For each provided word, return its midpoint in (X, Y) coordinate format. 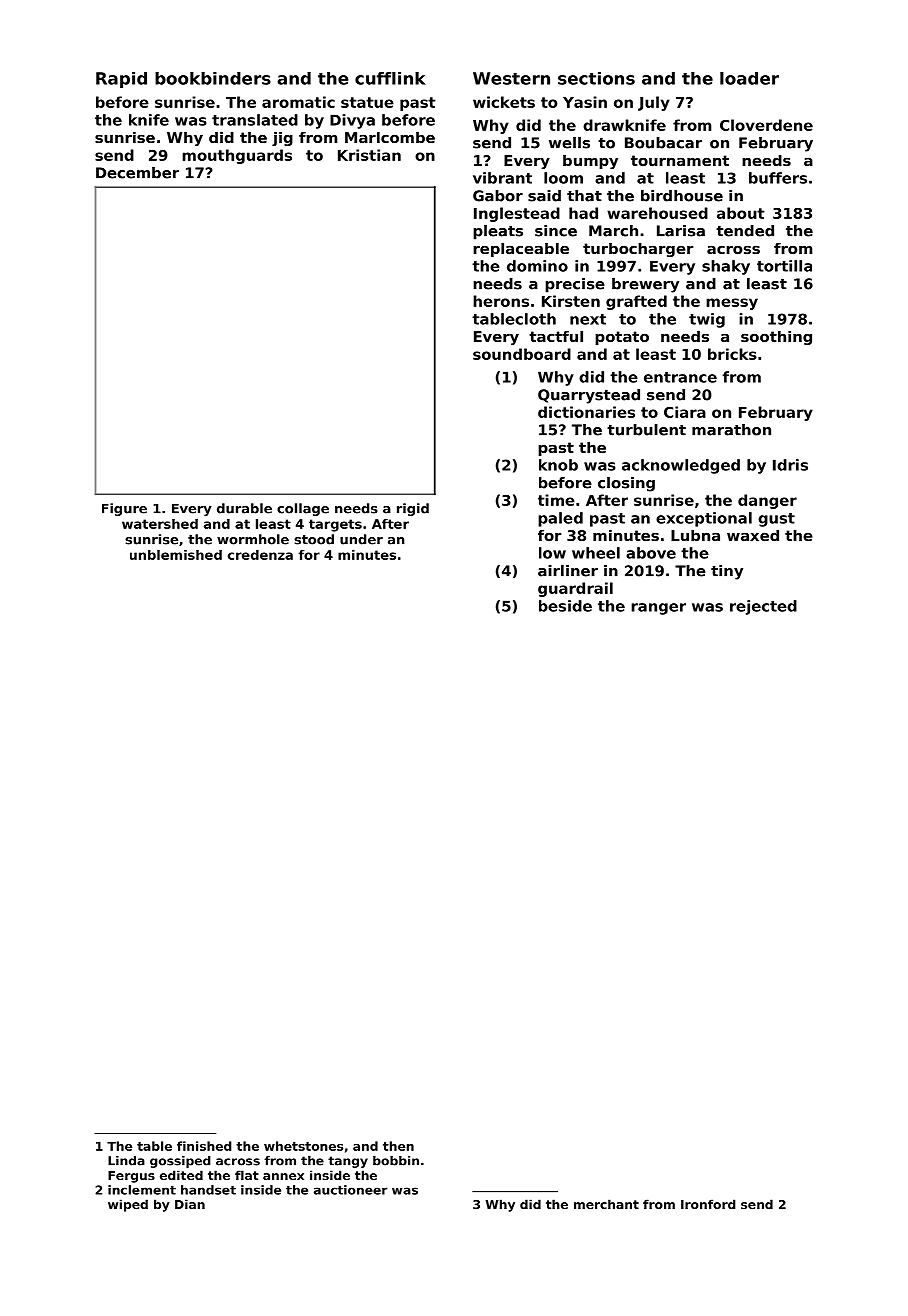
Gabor (498, 196)
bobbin (396, 1161)
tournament (680, 160)
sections (596, 78)
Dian (190, 1204)
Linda (126, 1161)
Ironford (708, 1204)
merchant (606, 1204)
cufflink (390, 78)
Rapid (121, 80)
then (398, 1146)
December (137, 173)
